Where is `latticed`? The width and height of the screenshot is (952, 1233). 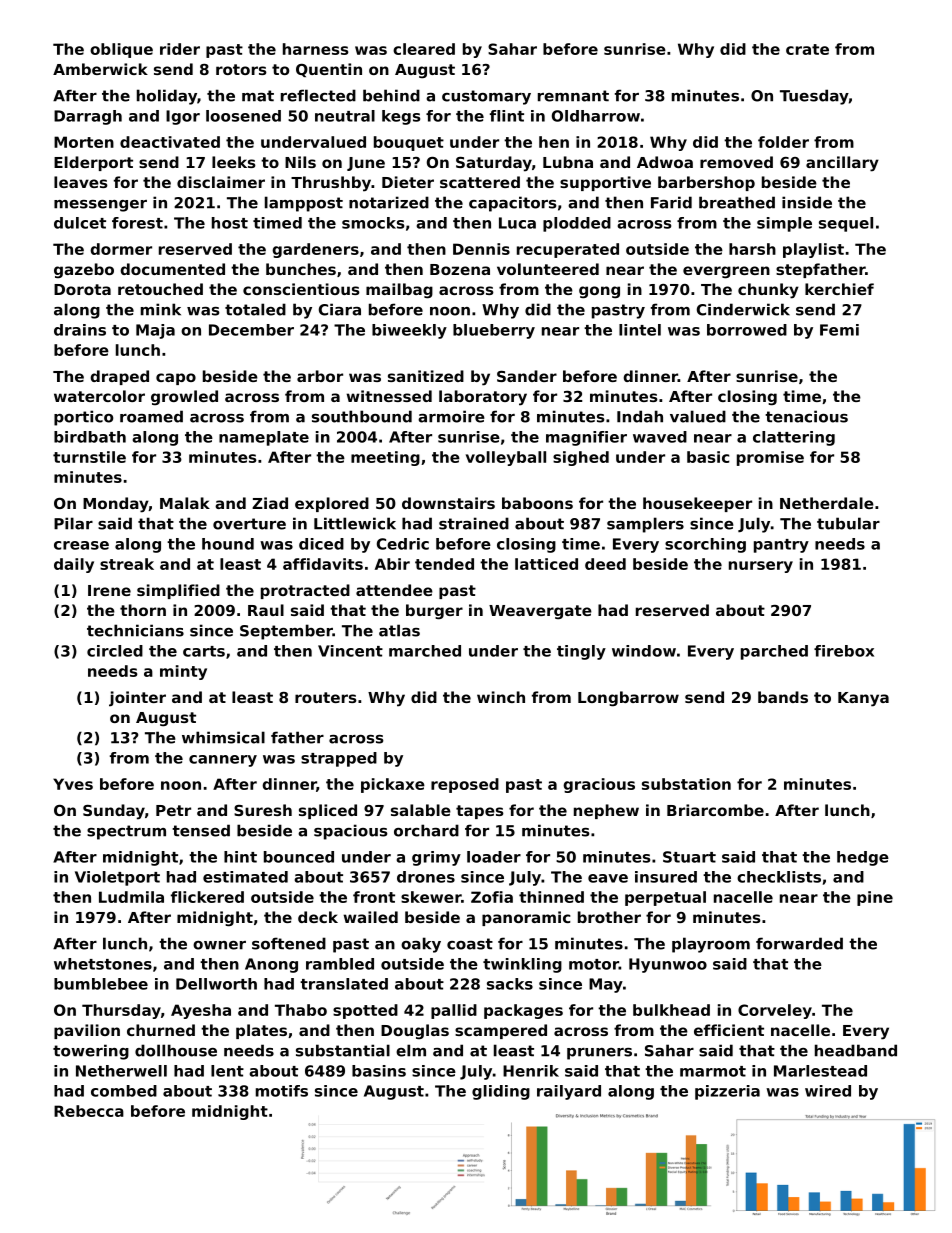
latticed is located at coordinates (546, 564).
